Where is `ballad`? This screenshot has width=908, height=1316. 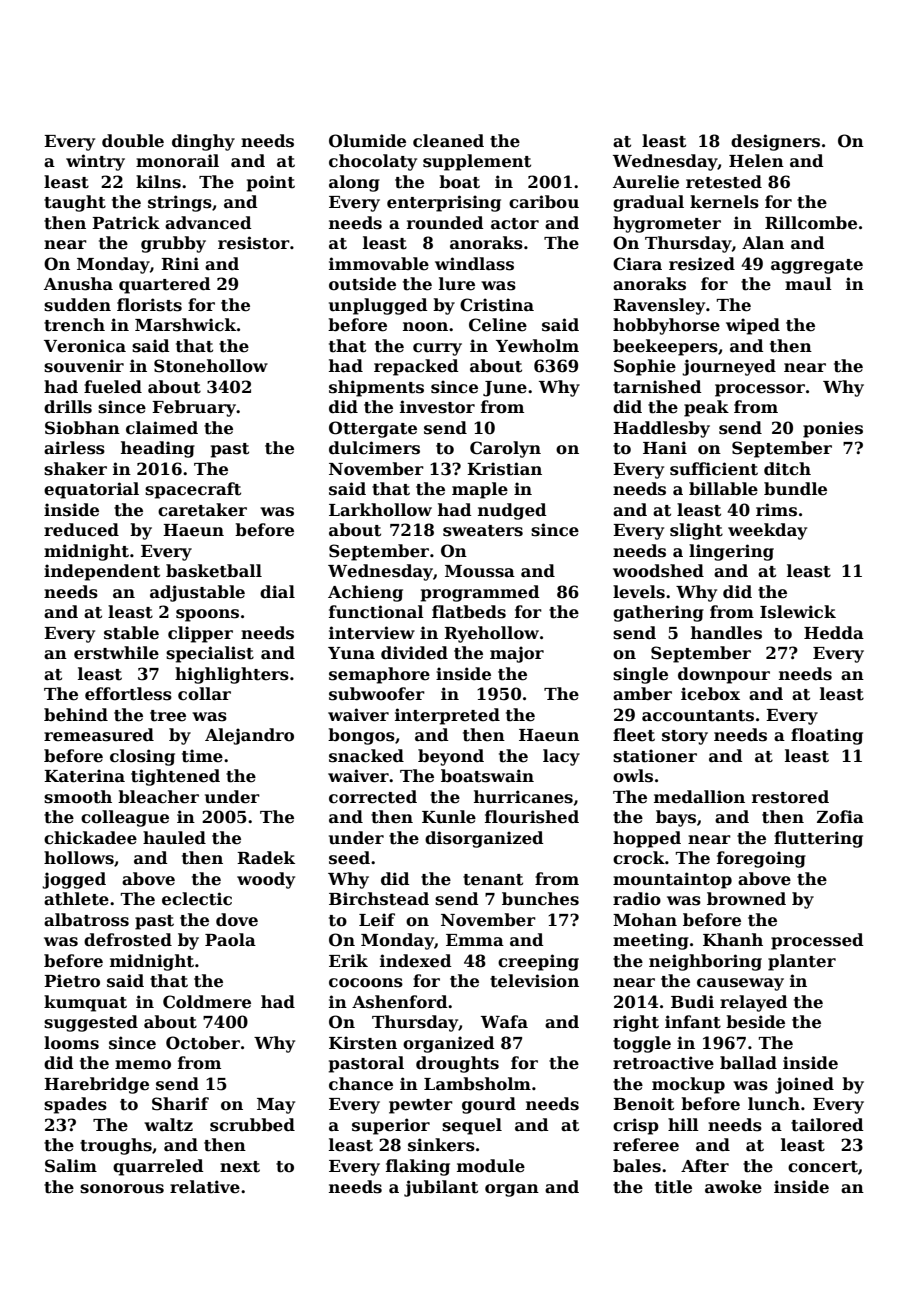
ballad is located at coordinates (748, 1063).
